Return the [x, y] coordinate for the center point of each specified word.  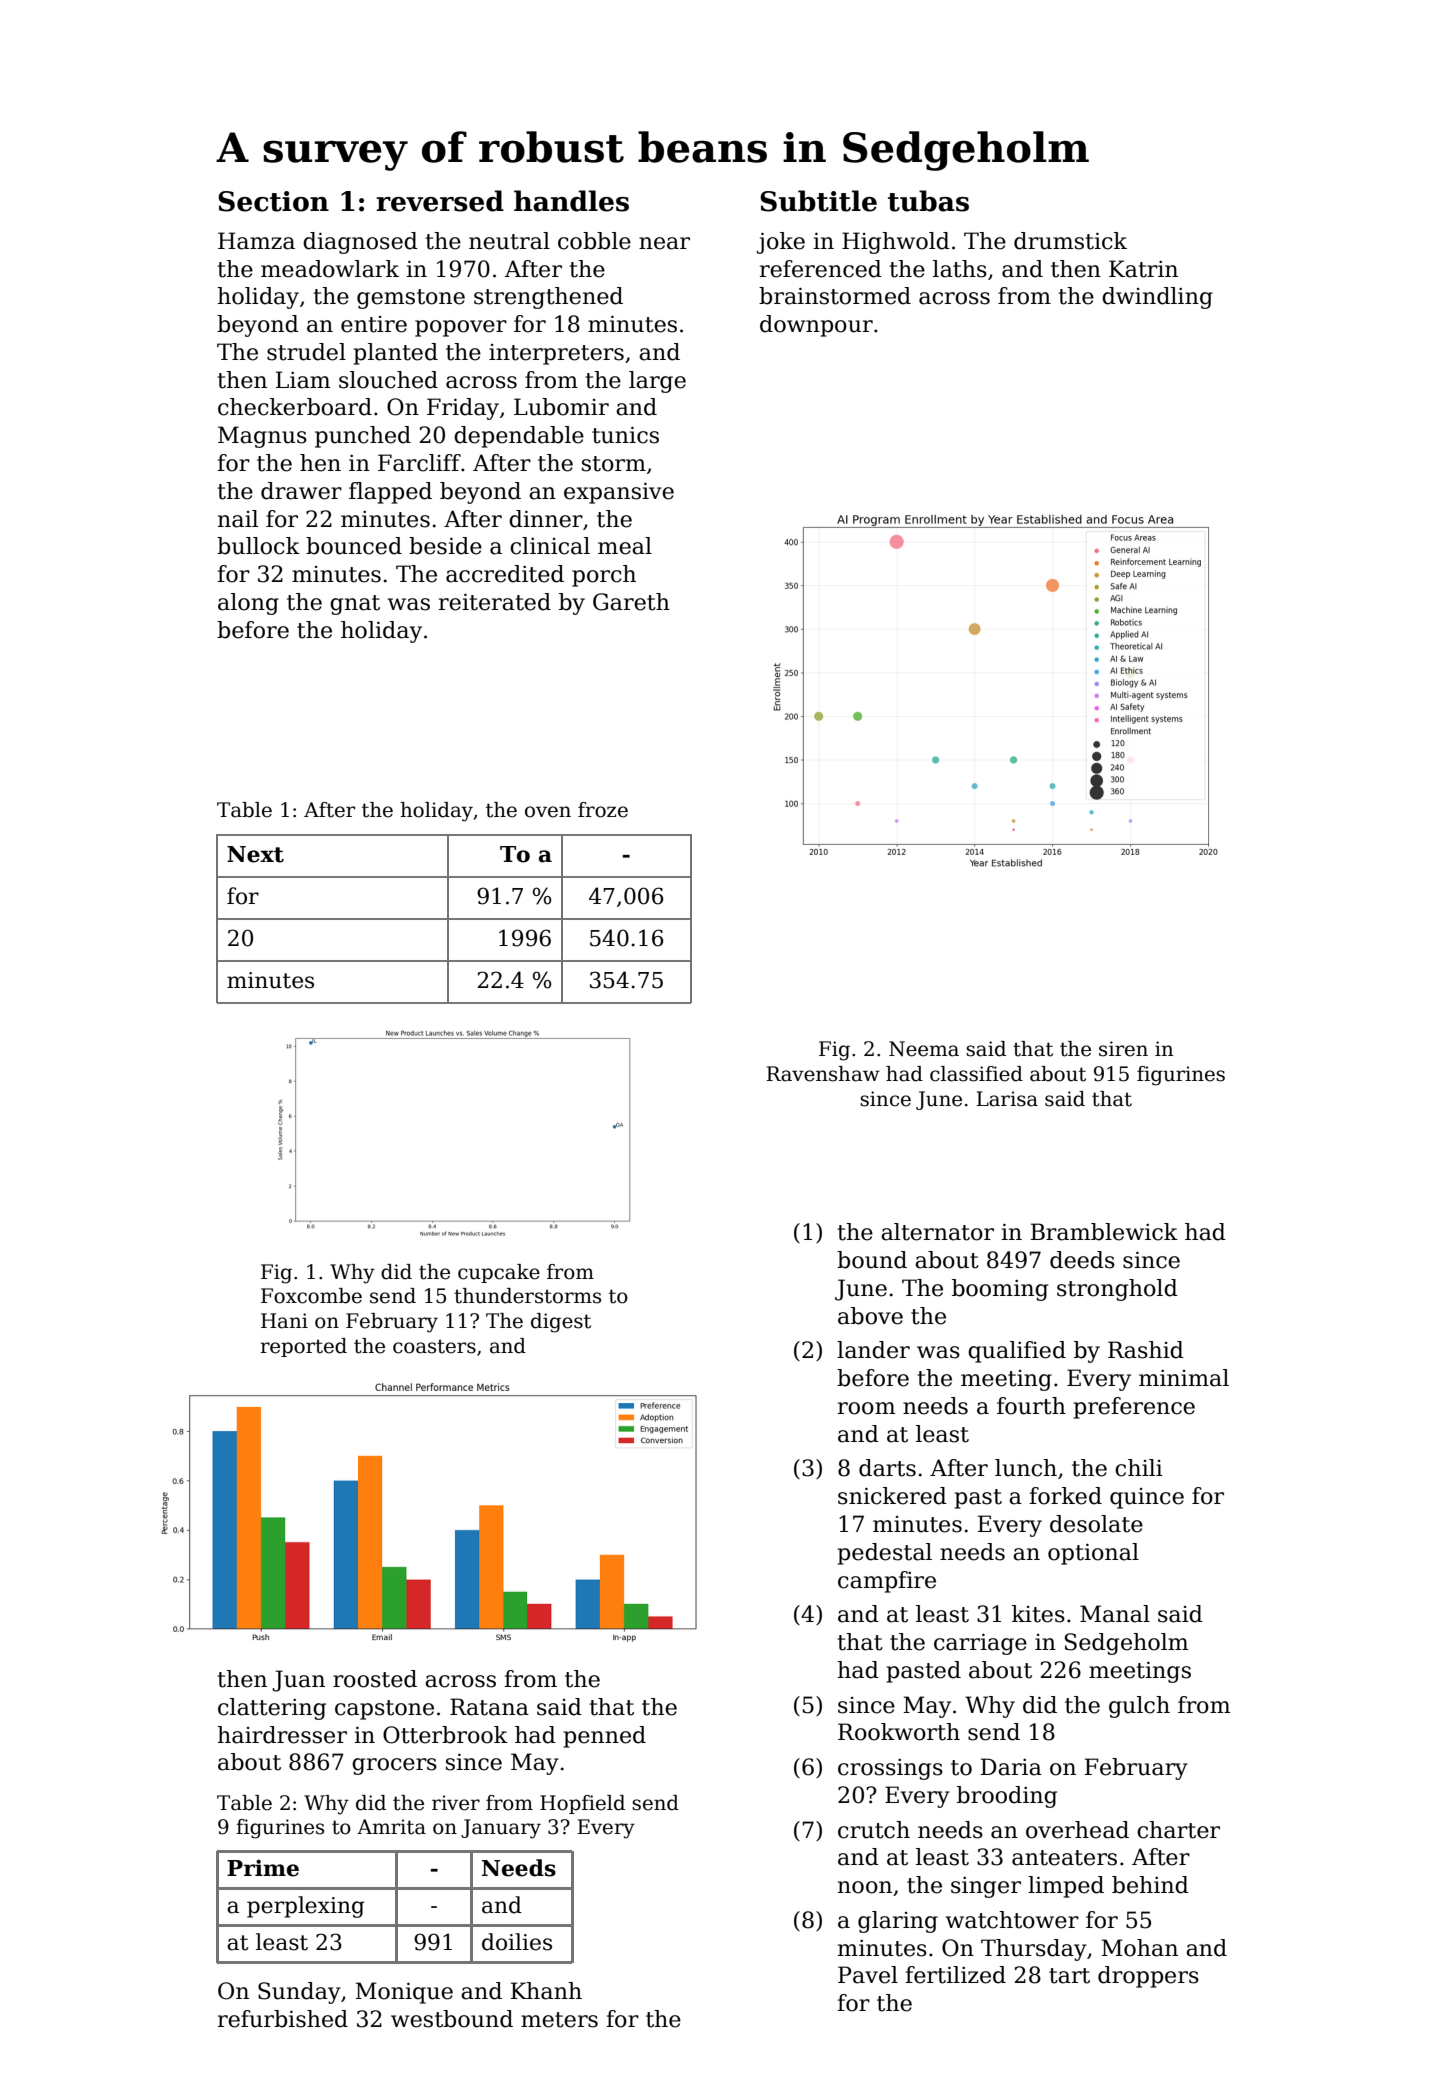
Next [255, 854]
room [866, 1408]
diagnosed [360, 243]
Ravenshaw [823, 1074]
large [657, 382]
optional [1093, 1554]
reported [303, 1347]
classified [976, 1074]
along [248, 604]
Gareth [631, 602]
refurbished [283, 2019]
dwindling [1157, 298]
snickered [892, 1496]
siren [1123, 1049]
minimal [1184, 1378]
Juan [298, 1681]
